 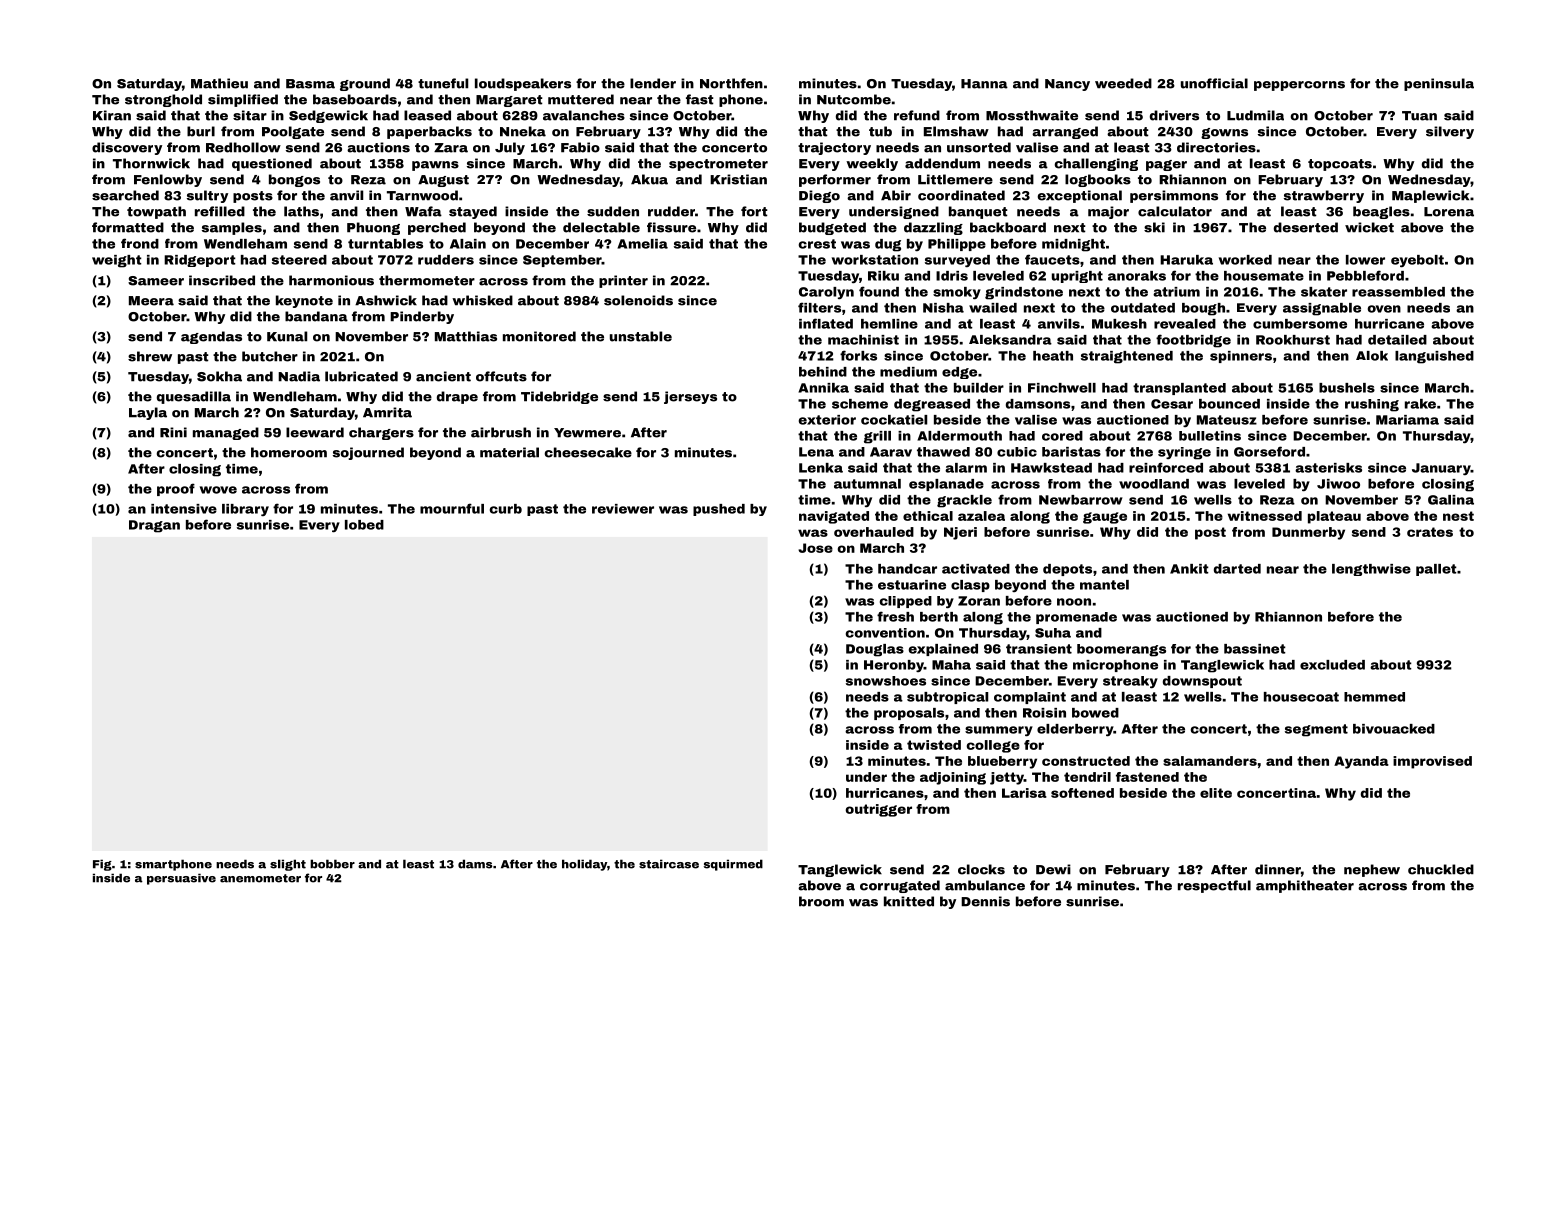 I want to click on excluded, so click(x=1332, y=665).
